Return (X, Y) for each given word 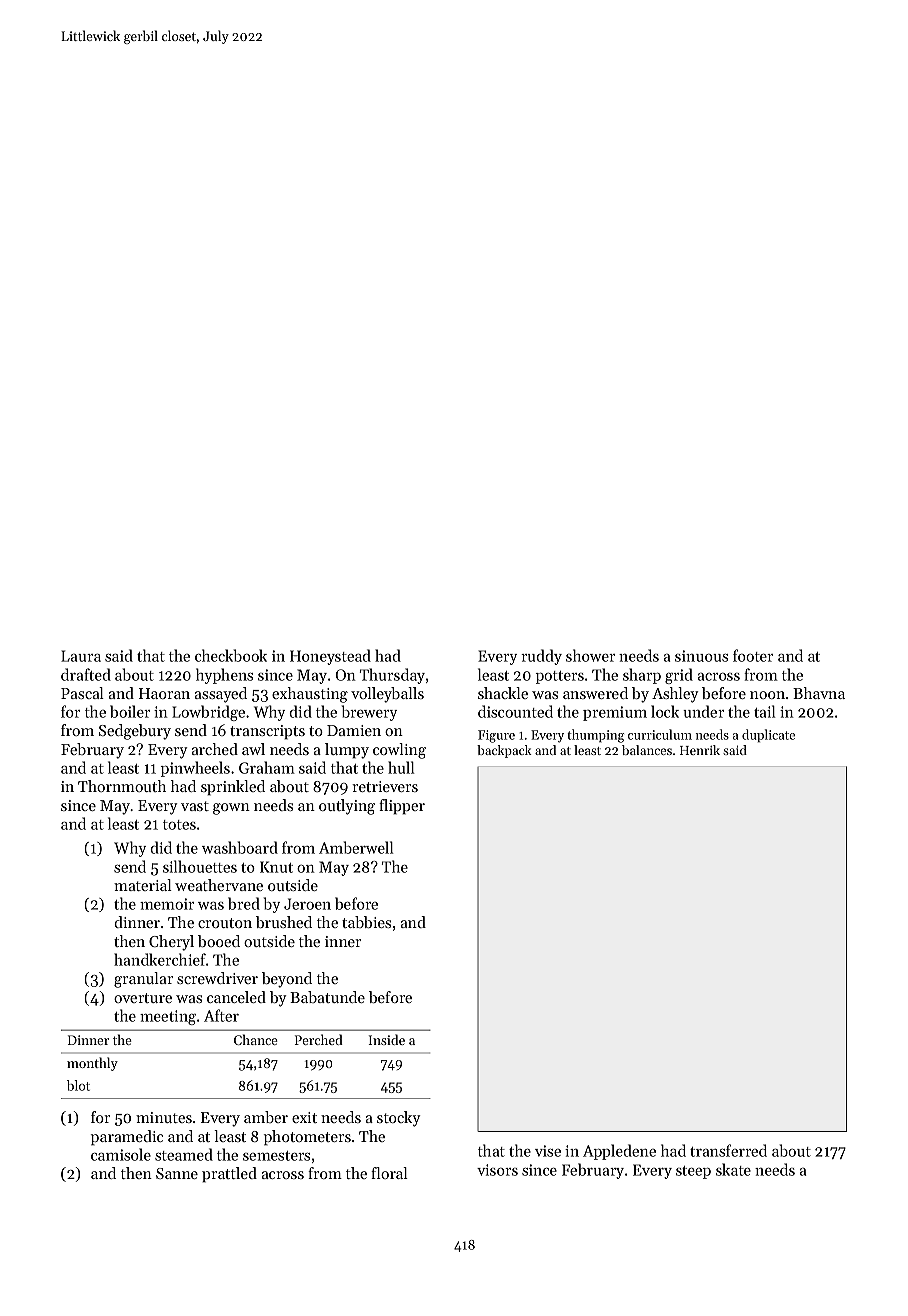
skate (733, 1169)
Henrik (700, 750)
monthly (92, 1064)
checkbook (231, 655)
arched (215, 749)
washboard (240, 847)
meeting (168, 1017)
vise (548, 1151)
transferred (728, 1150)
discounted (515, 711)
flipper (402, 807)
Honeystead (330, 657)
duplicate (768, 735)
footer (753, 655)
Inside (387, 1039)
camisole (121, 1154)
